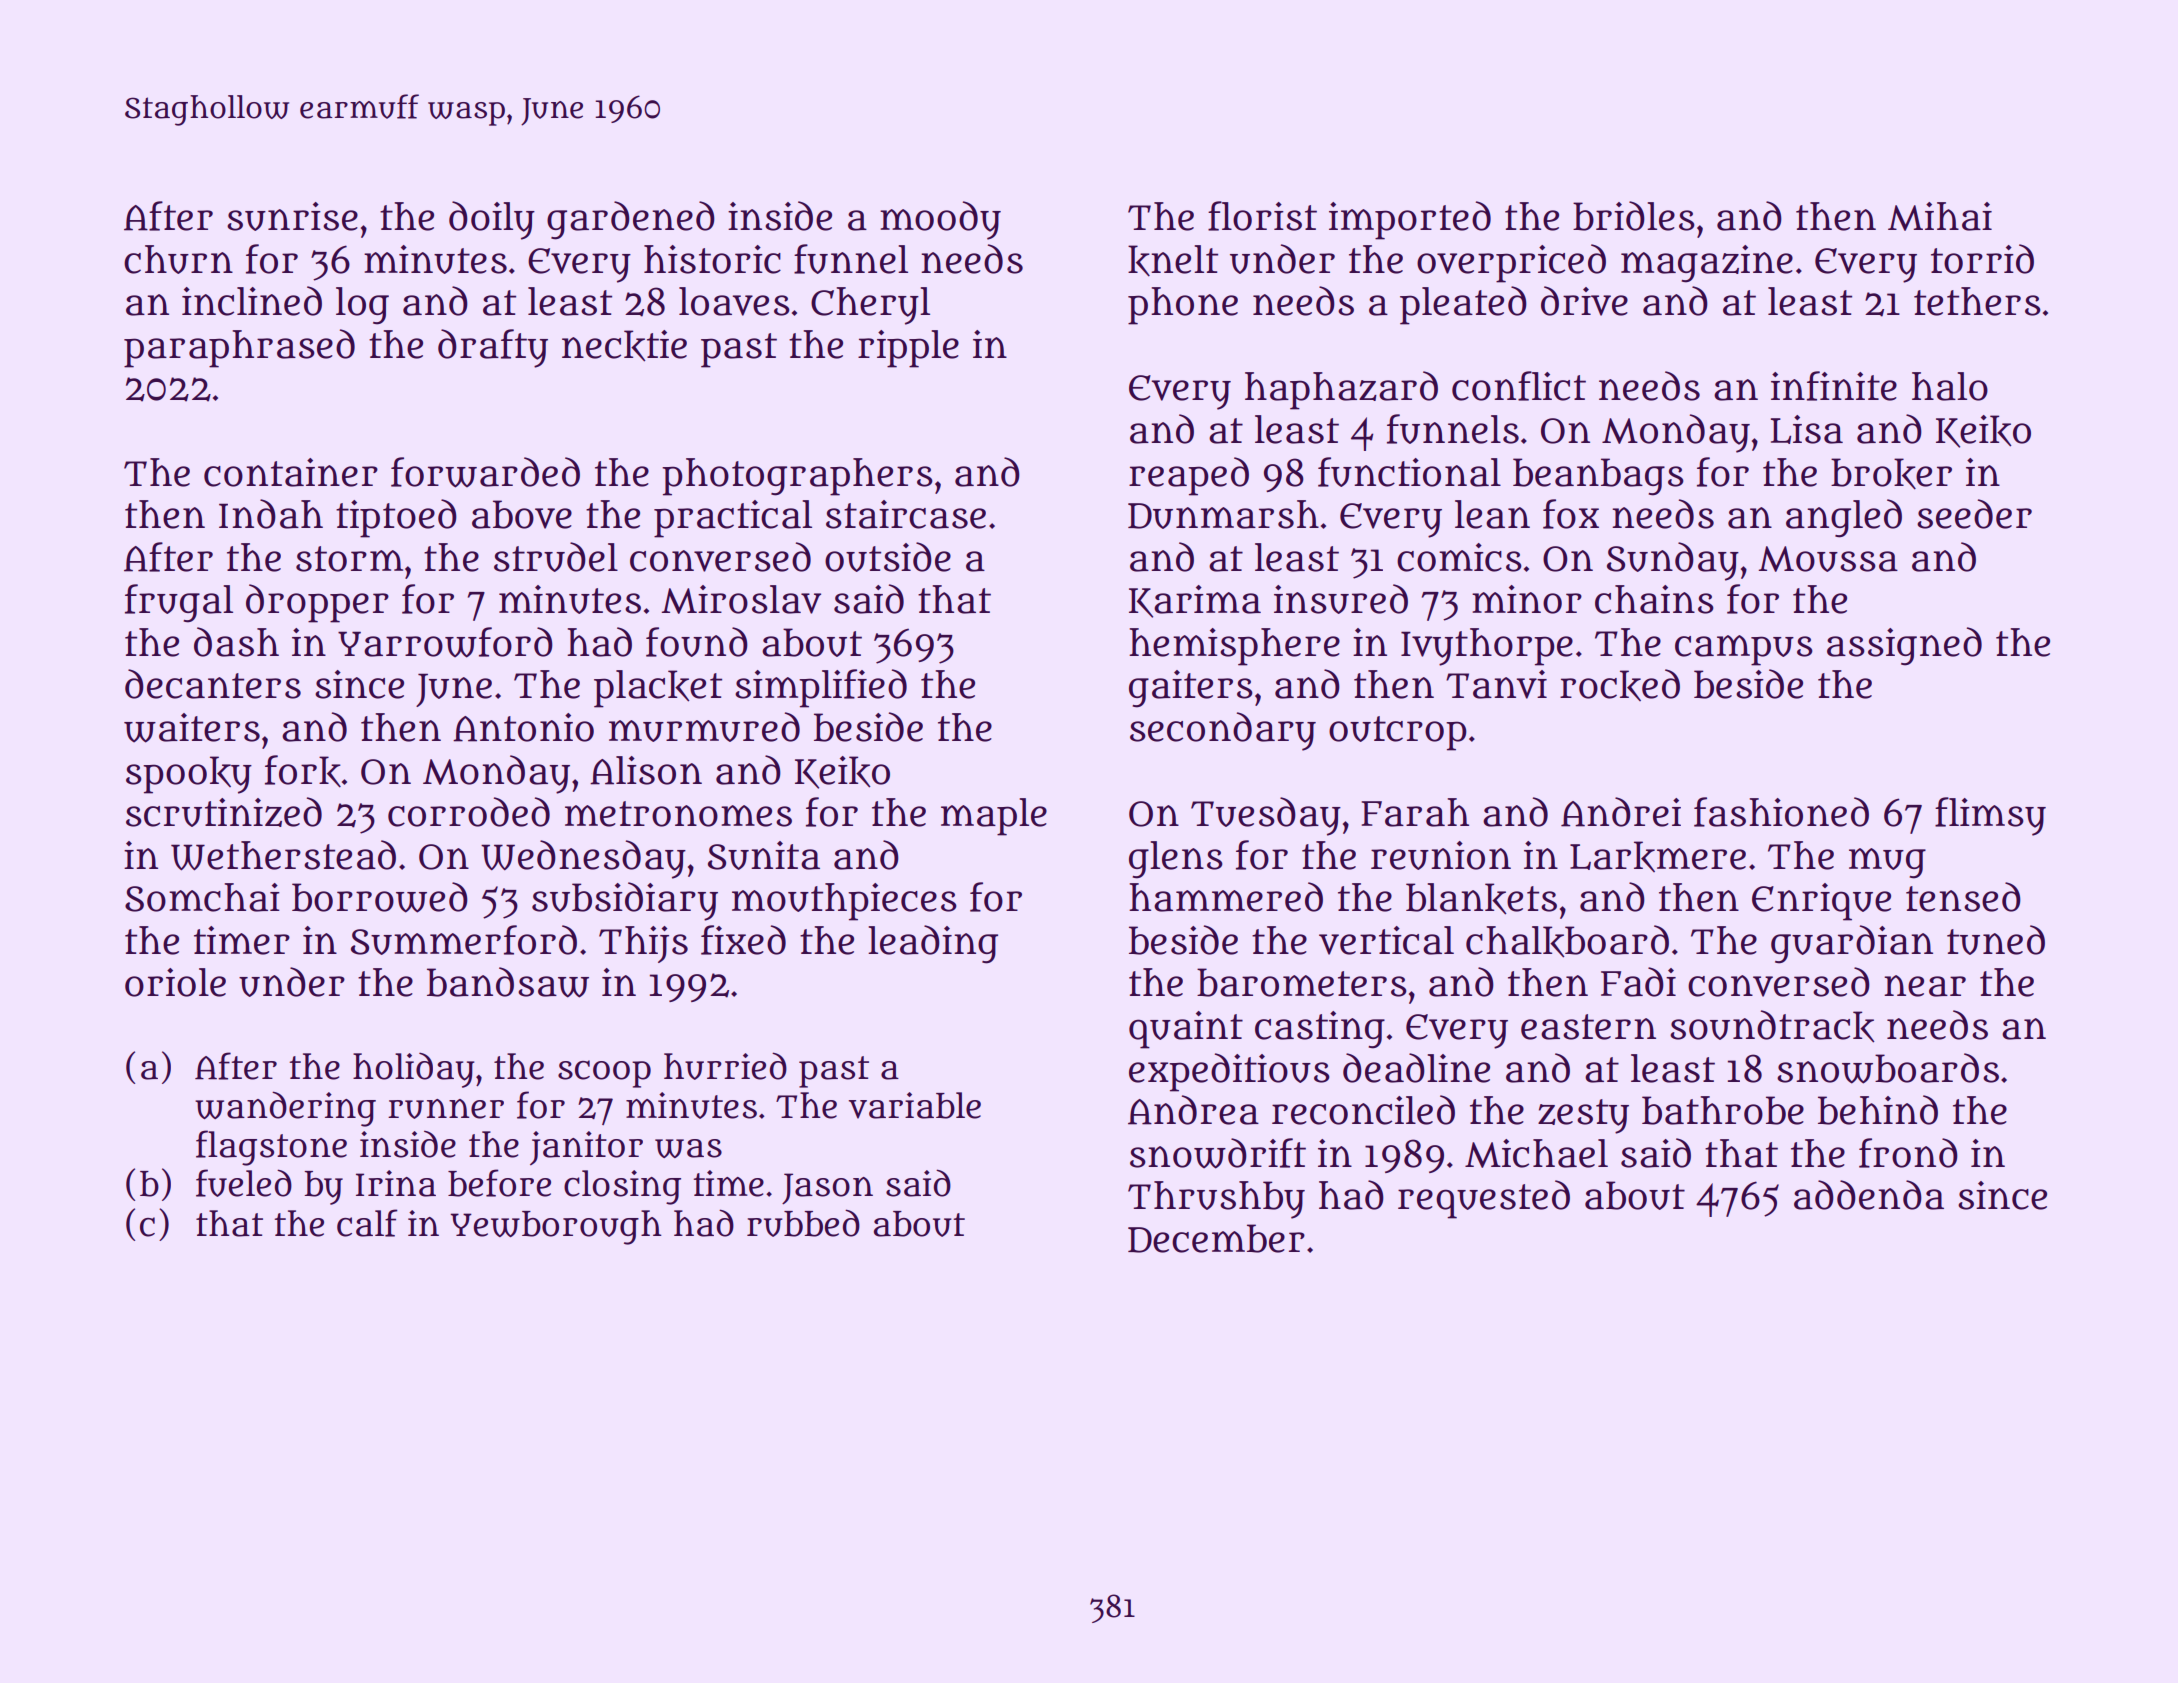 This screenshot has height=1683, width=2178. I want to click on gardened, so click(631, 220).
